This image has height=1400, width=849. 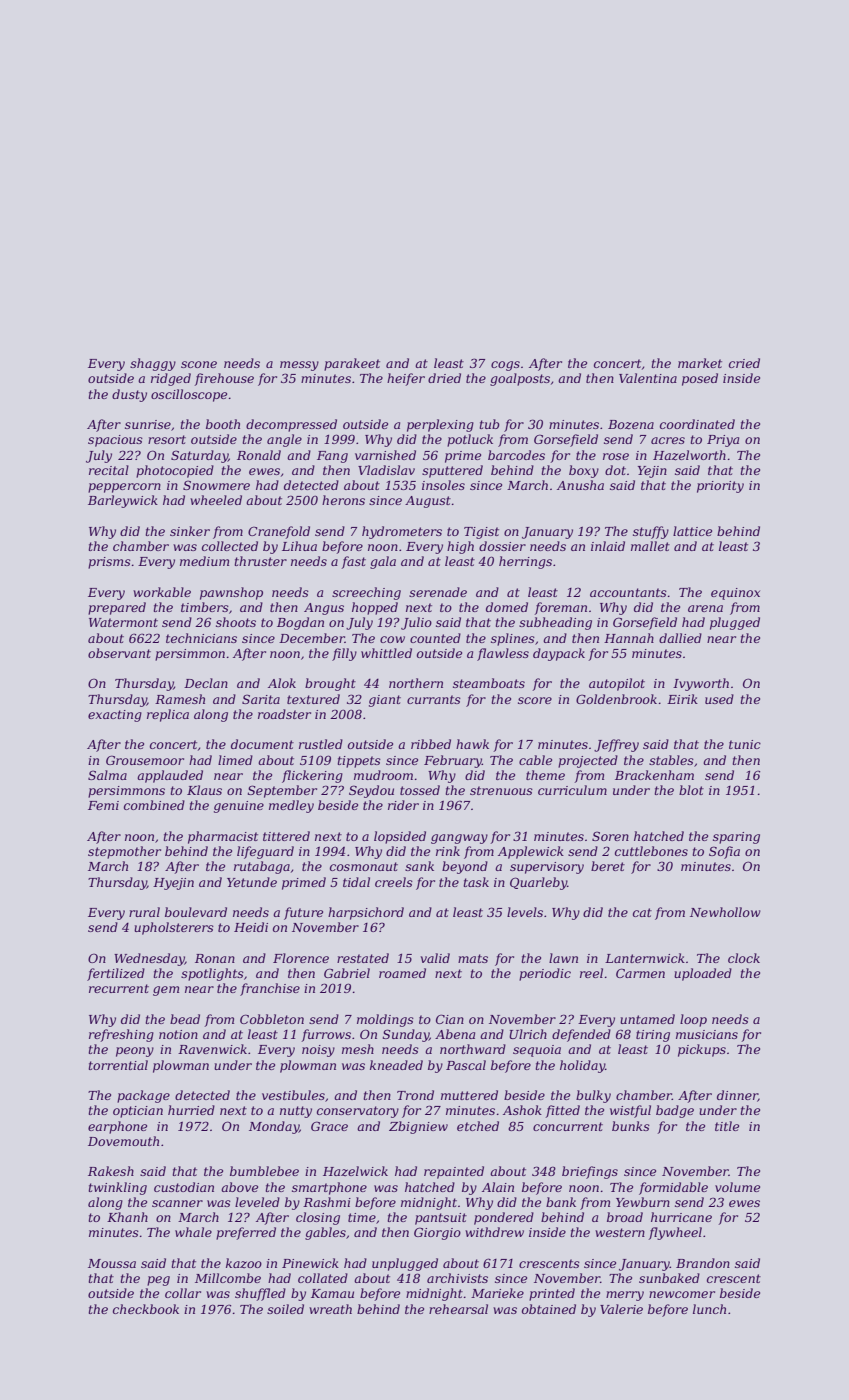 I want to click on serenade, so click(x=438, y=592).
